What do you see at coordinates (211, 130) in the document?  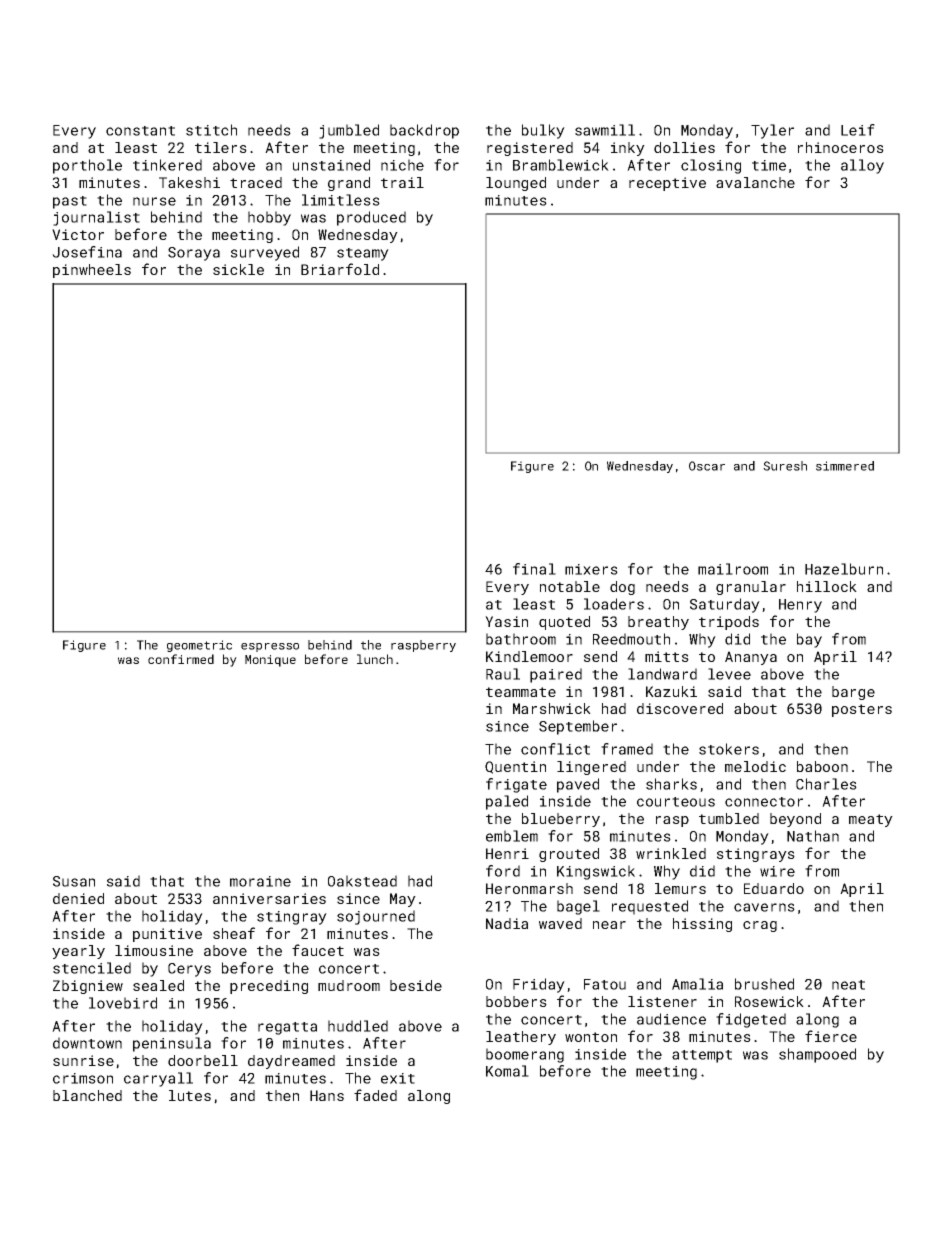 I see `stitch` at bounding box center [211, 130].
